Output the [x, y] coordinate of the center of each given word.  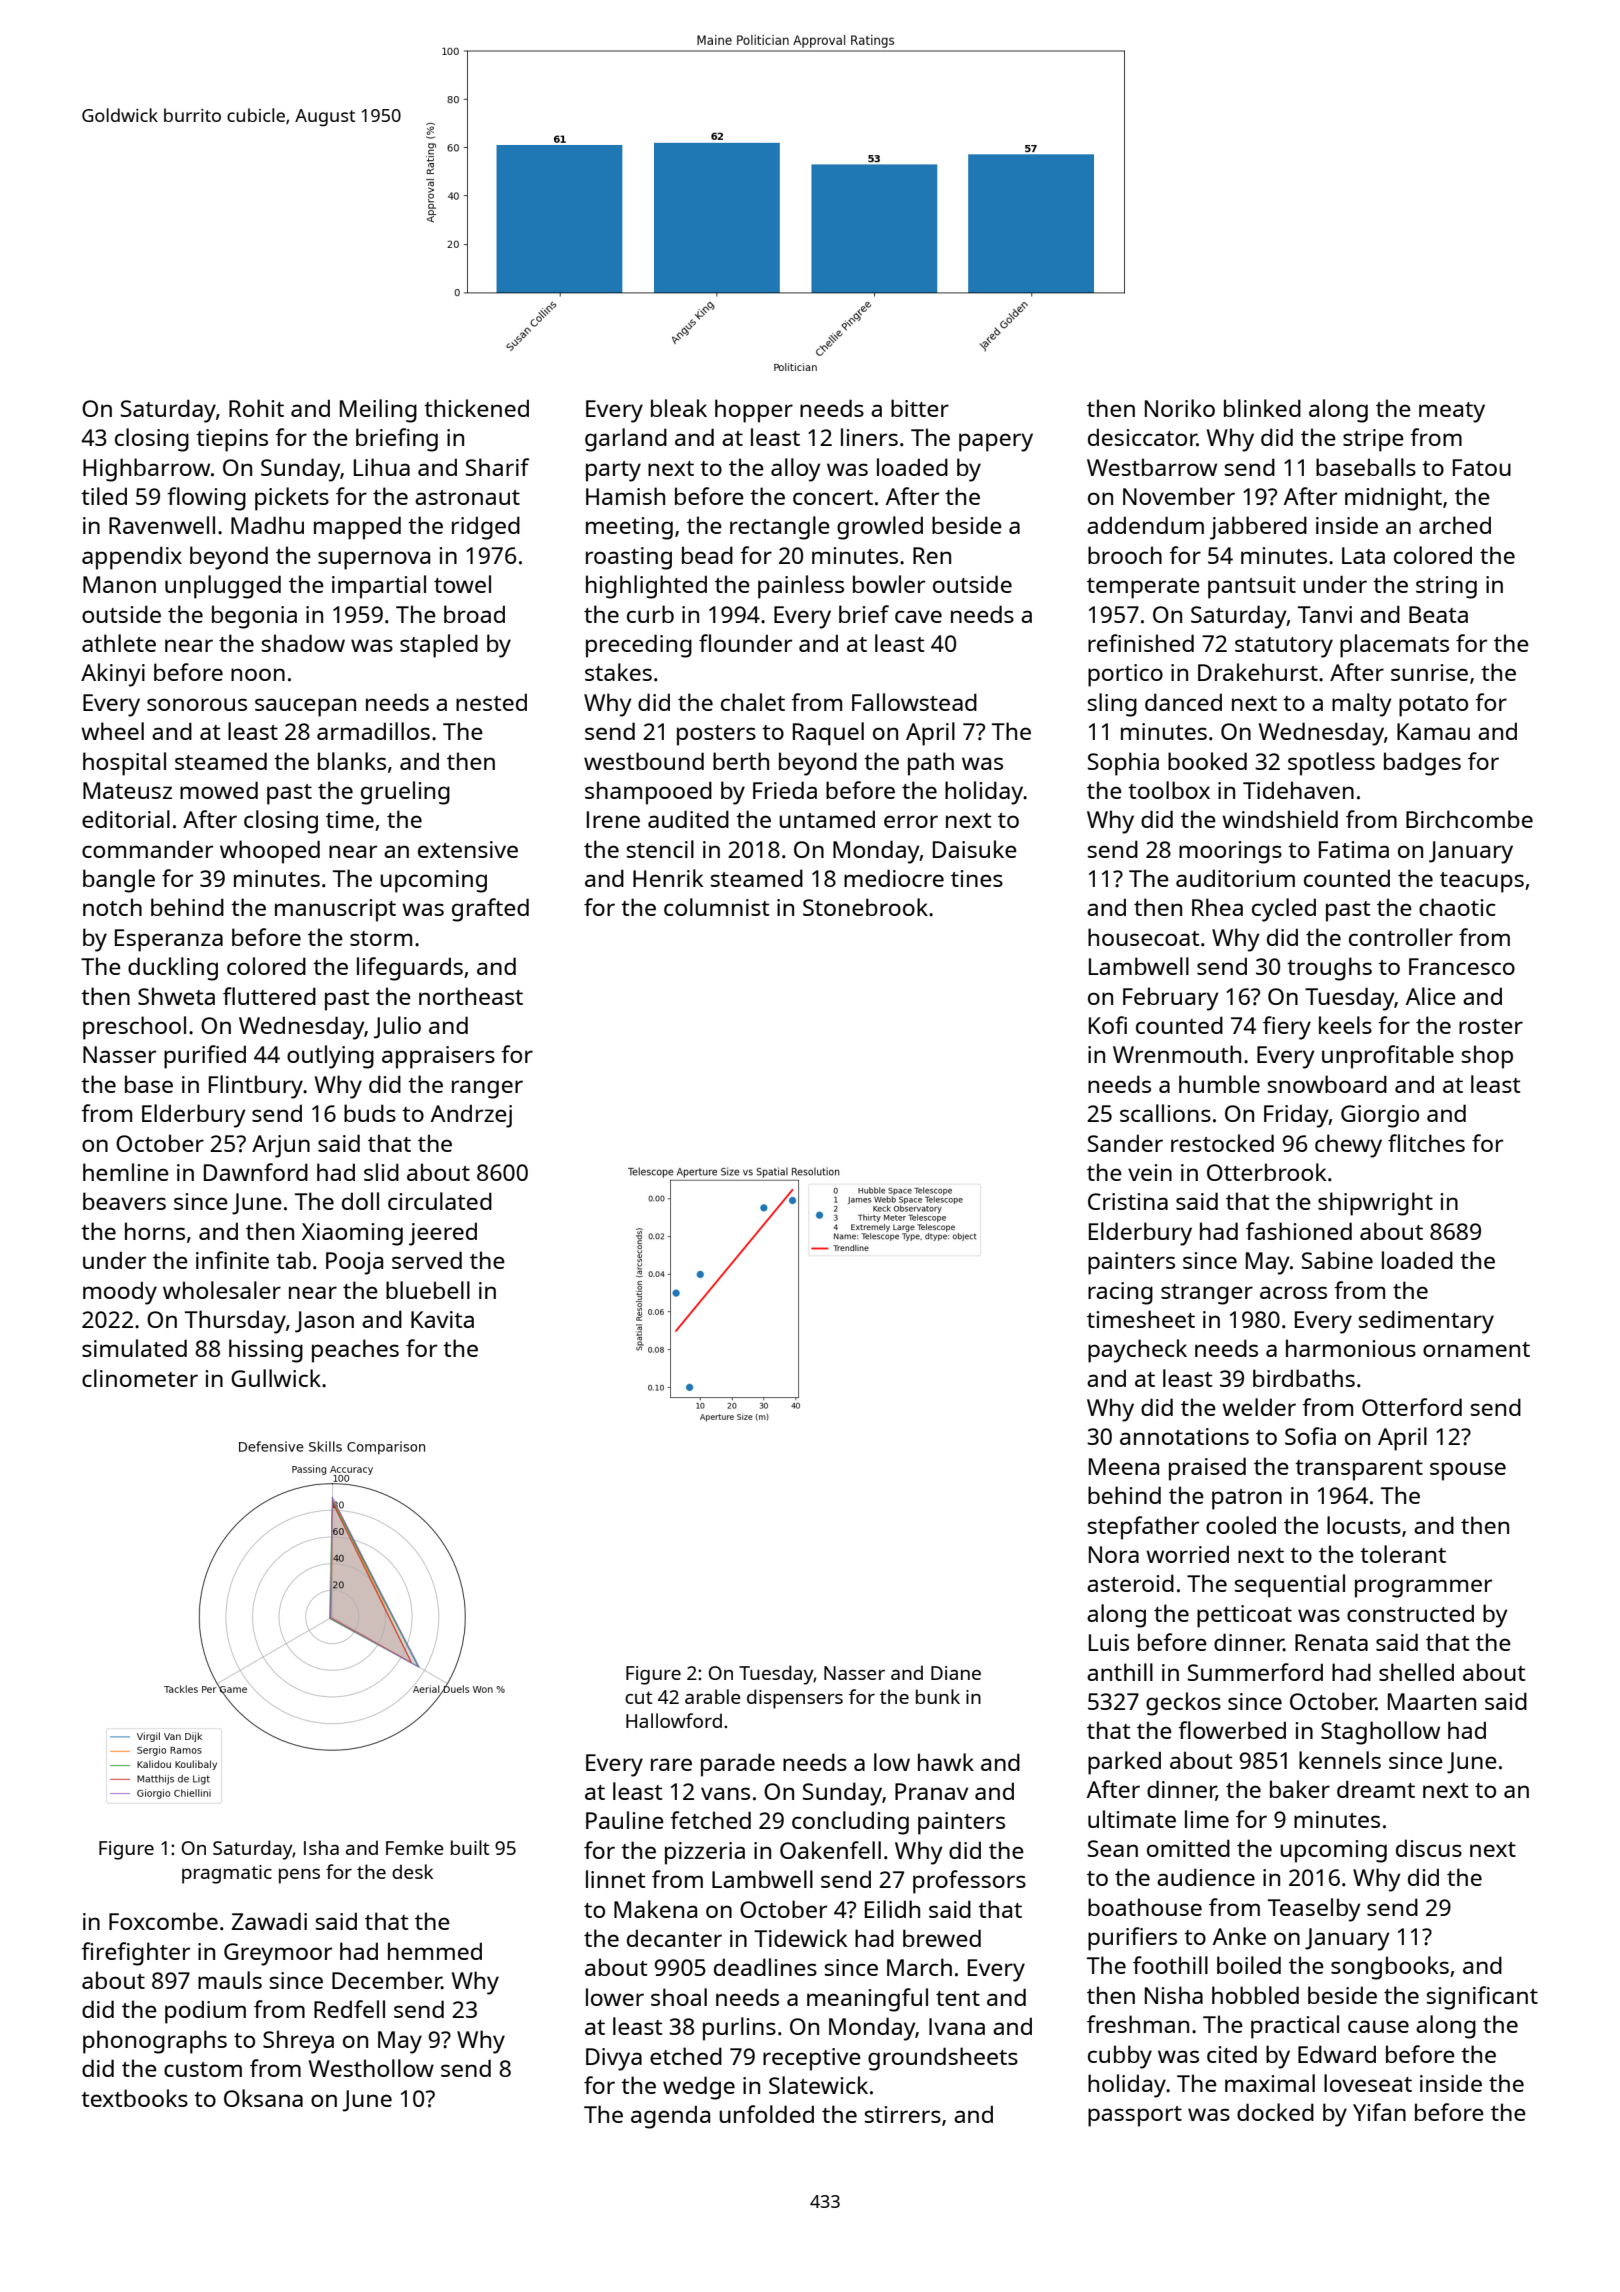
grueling [405, 793]
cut [638, 1697]
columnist [716, 907]
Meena [1124, 1466]
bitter [920, 408]
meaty [1452, 412]
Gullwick [276, 1378]
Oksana [263, 2098]
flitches [1426, 1143]
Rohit [256, 408]
